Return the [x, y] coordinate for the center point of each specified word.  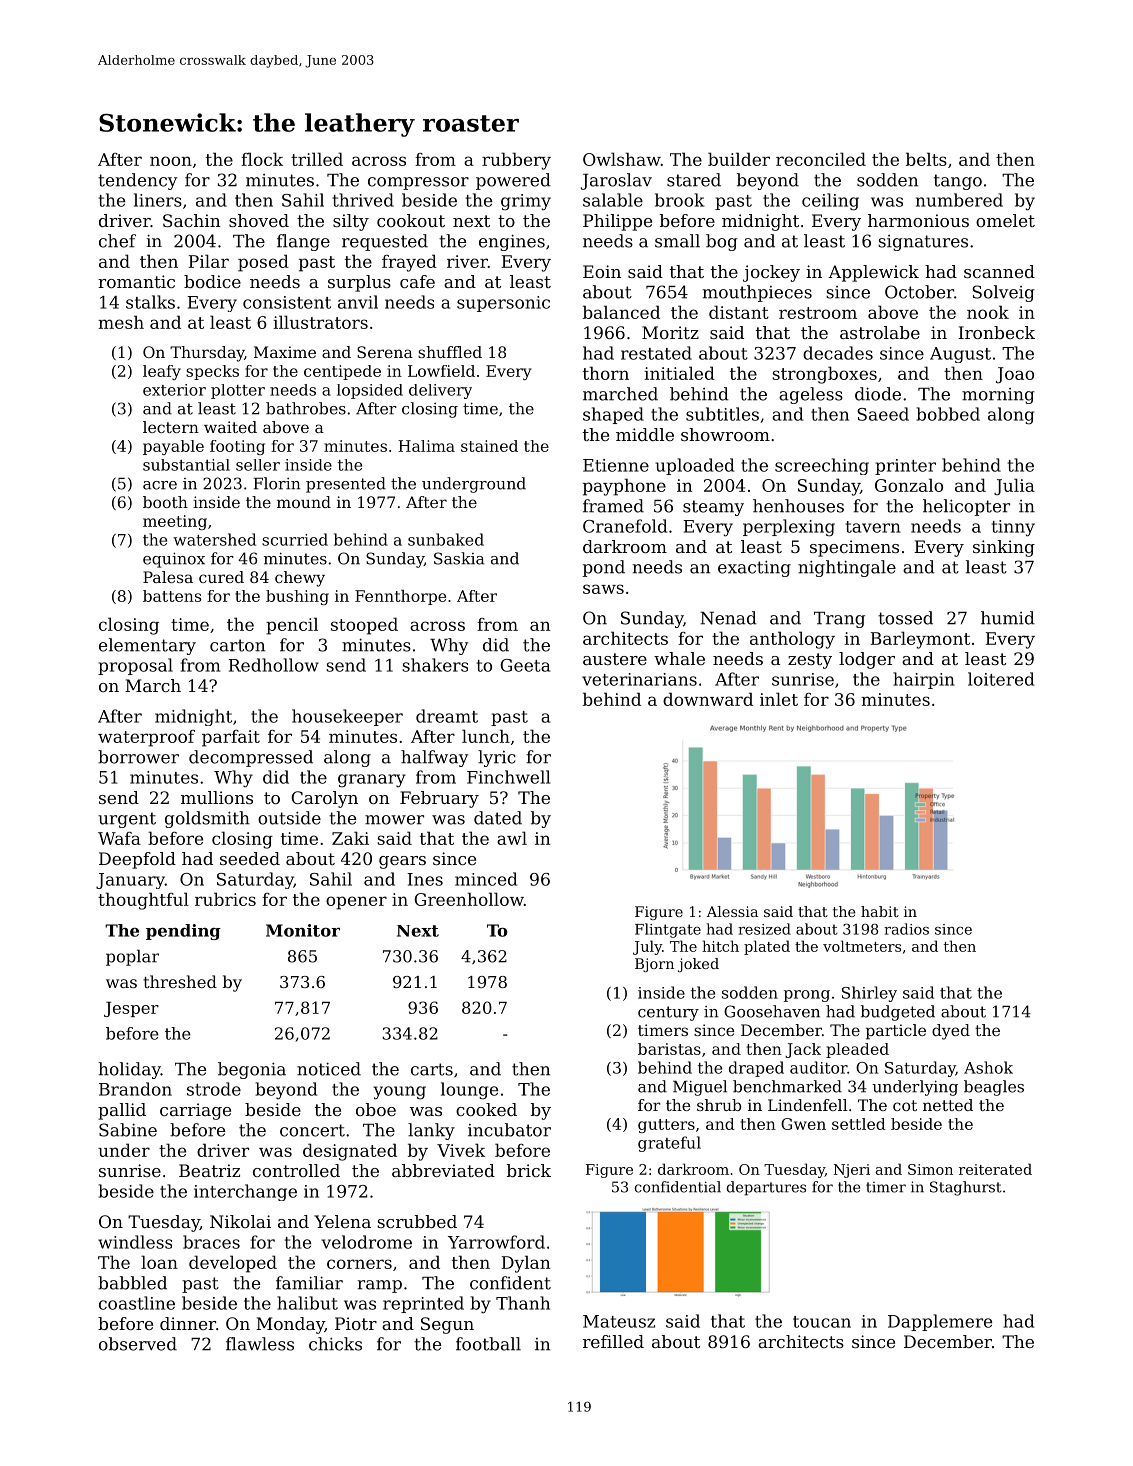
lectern [171, 427]
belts [926, 159]
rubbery [516, 161]
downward [708, 699]
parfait [231, 738]
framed [613, 506]
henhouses [798, 506]
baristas [669, 1049]
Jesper [131, 1009]
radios [906, 929]
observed [138, 1344]
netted [948, 1105]
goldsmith [207, 819]
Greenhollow [469, 899]
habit [880, 911]
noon [171, 161]
